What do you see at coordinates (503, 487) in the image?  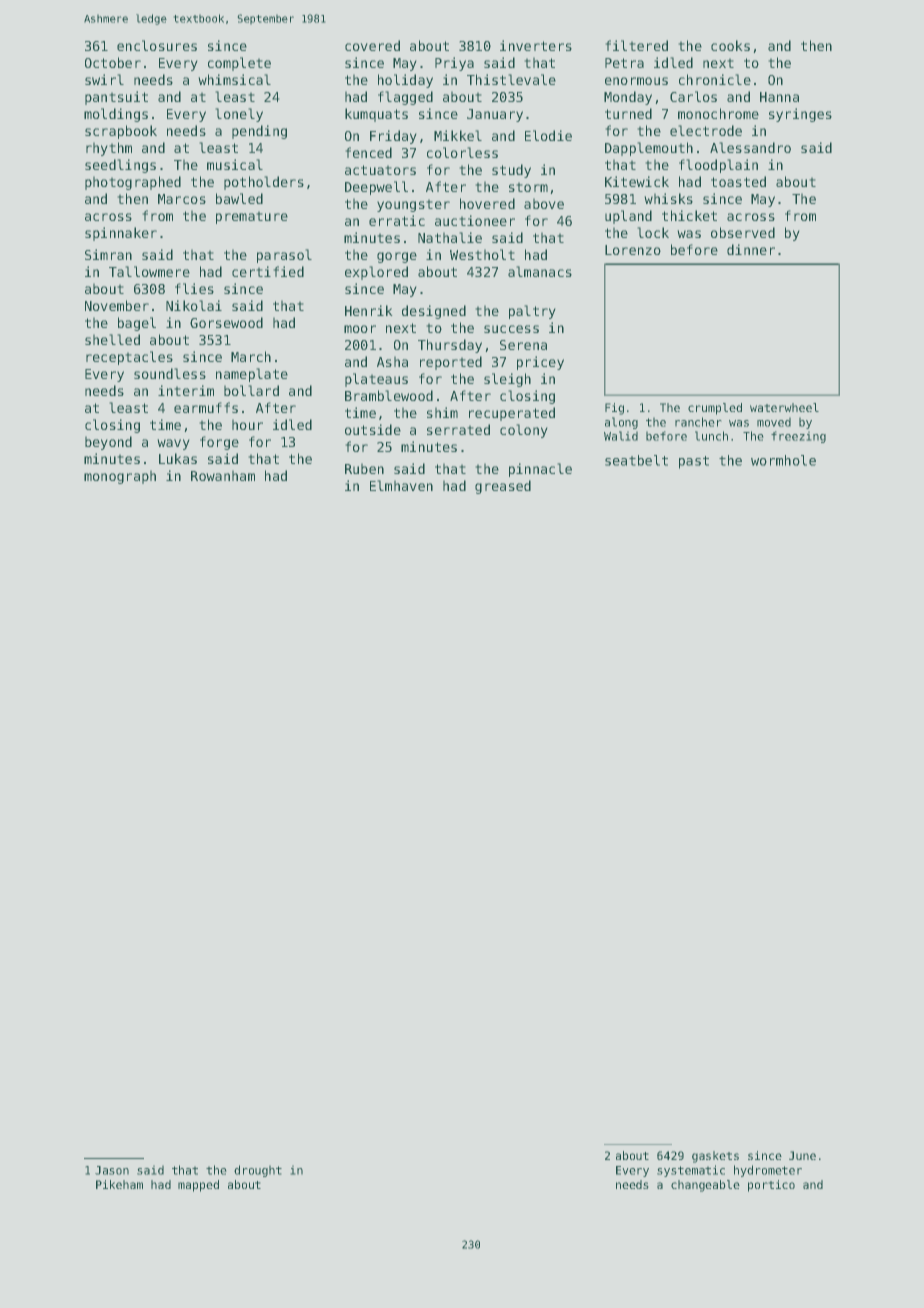 I see `greased` at bounding box center [503, 487].
